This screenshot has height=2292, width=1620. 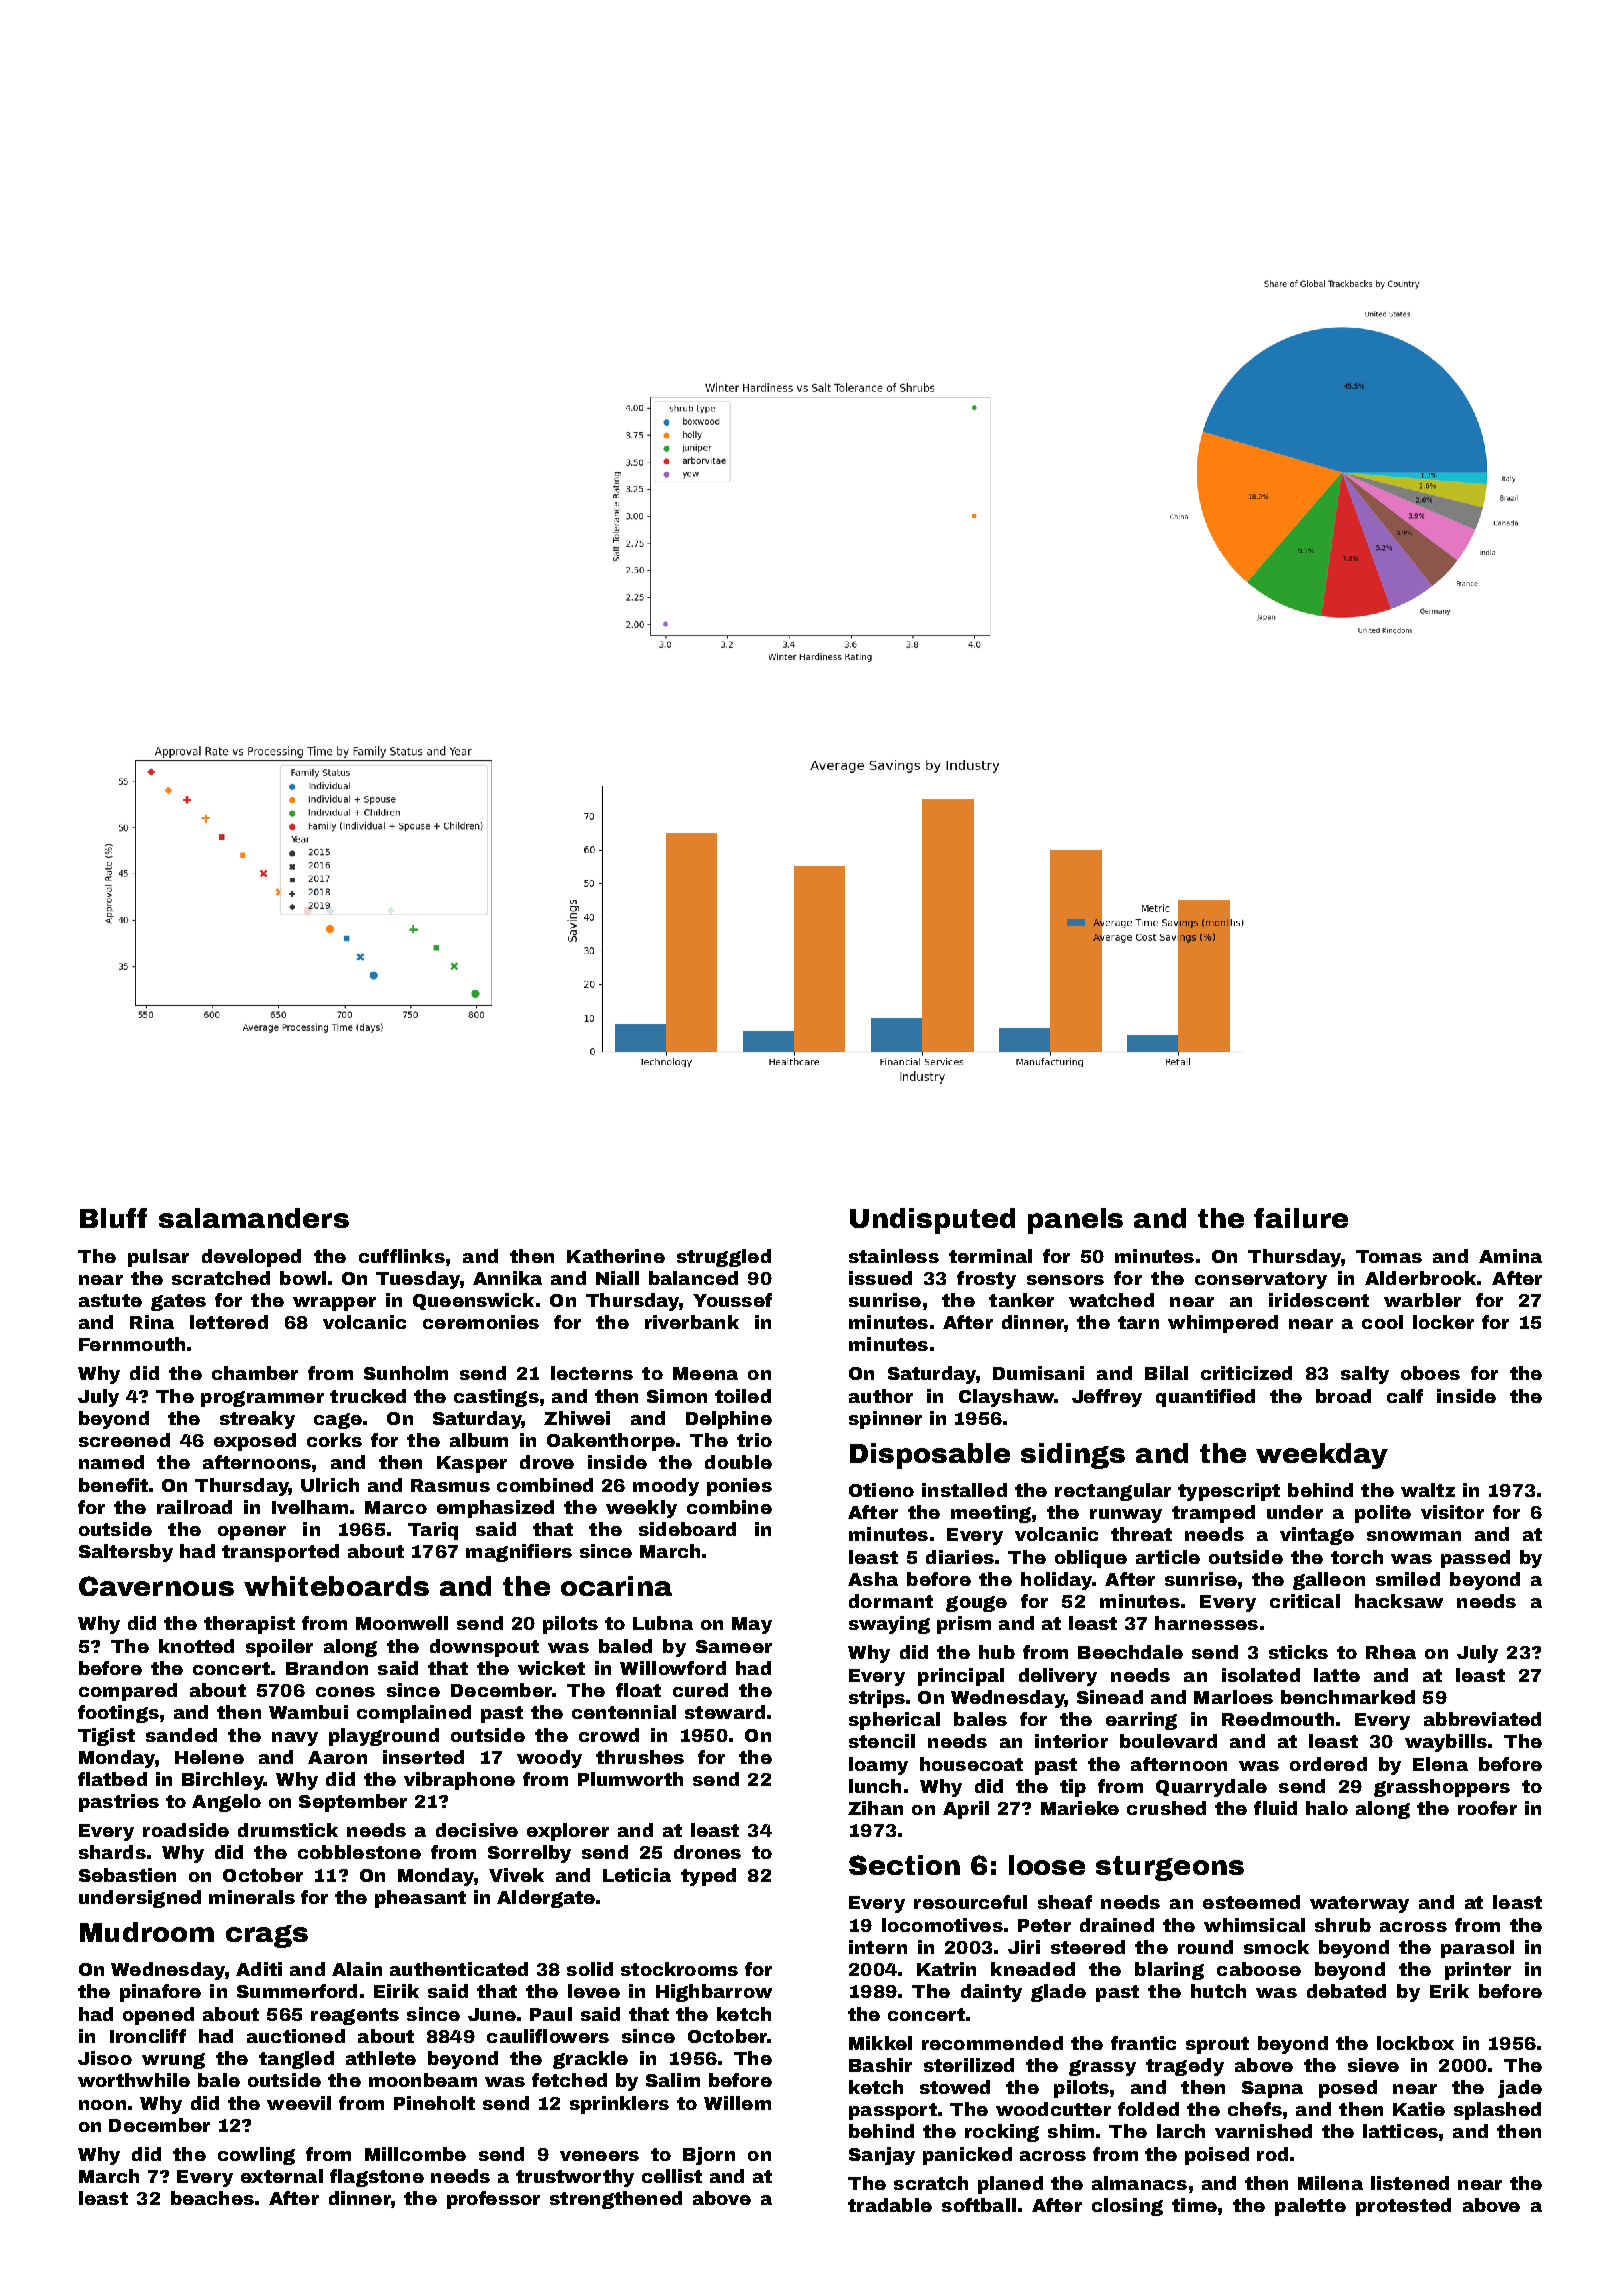 What do you see at coordinates (932, 1221) in the screenshot?
I see `Undisputed` at bounding box center [932, 1221].
